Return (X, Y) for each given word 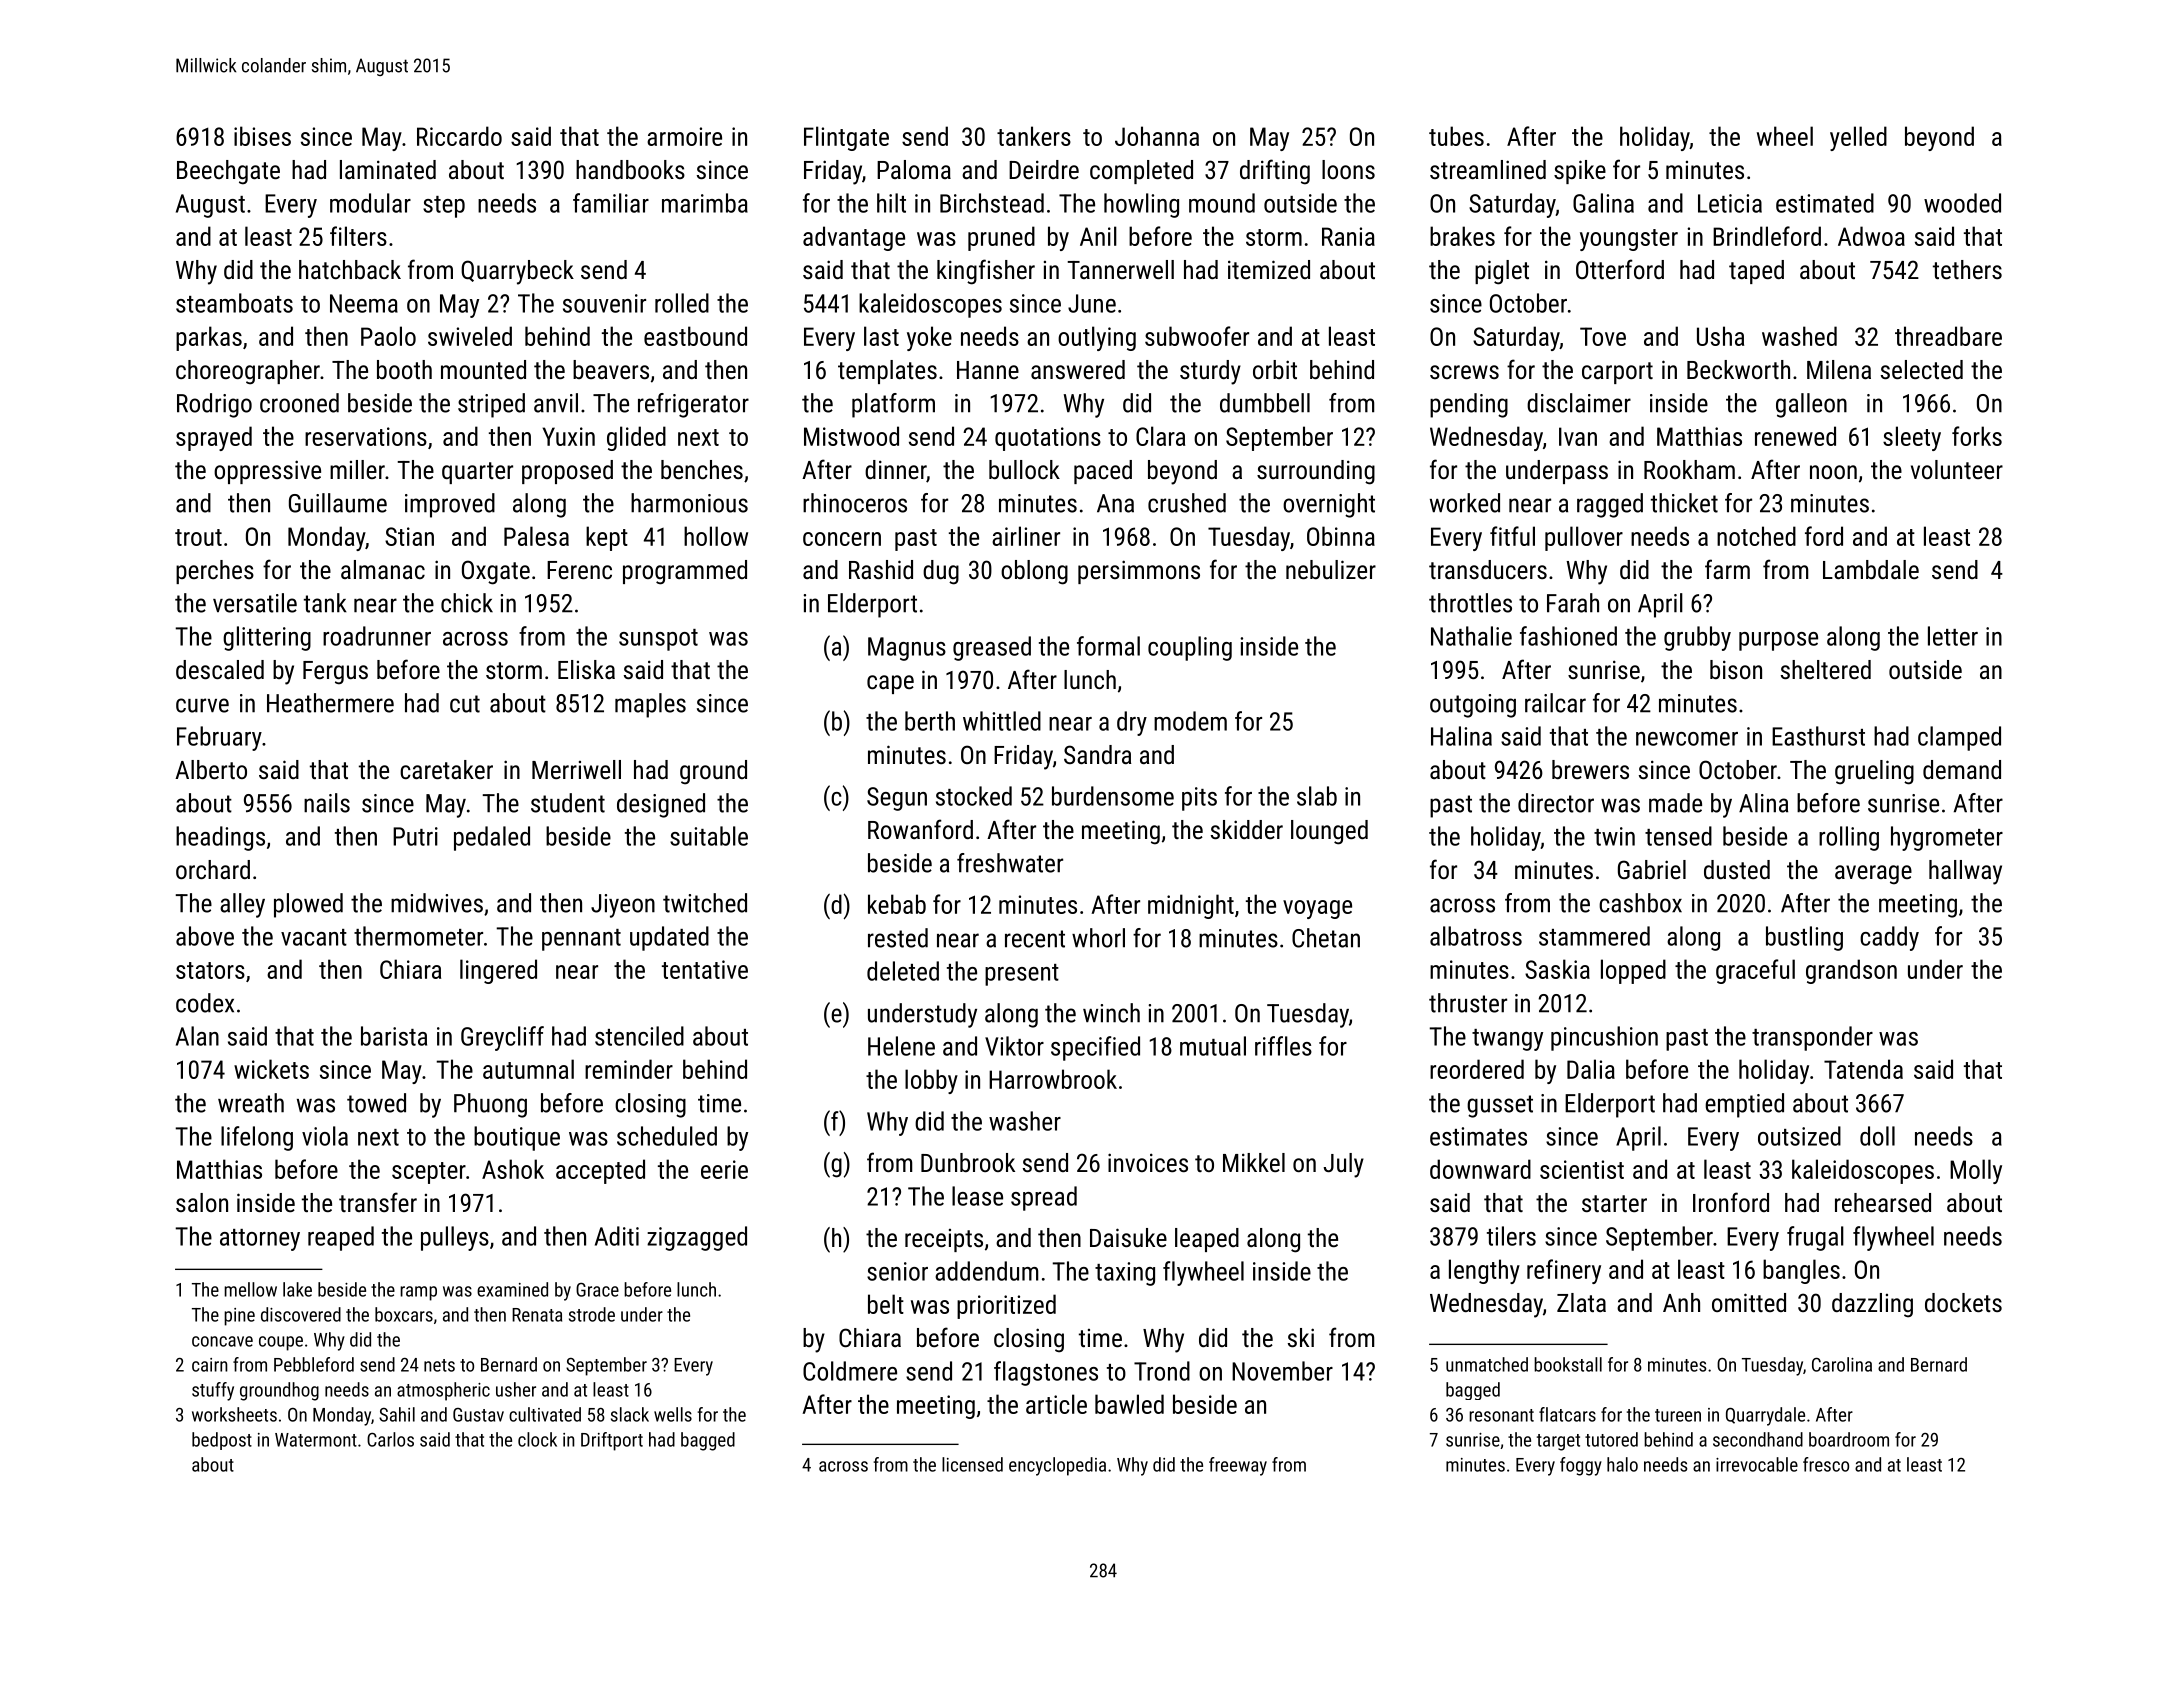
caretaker (446, 769)
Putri (415, 836)
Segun (897, 799)
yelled (1858, 138)
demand (1962, 769)
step (444, 207)
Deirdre (1044, 169)
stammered (1594, 936)
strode (592, 1314)
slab (1317, 796)
